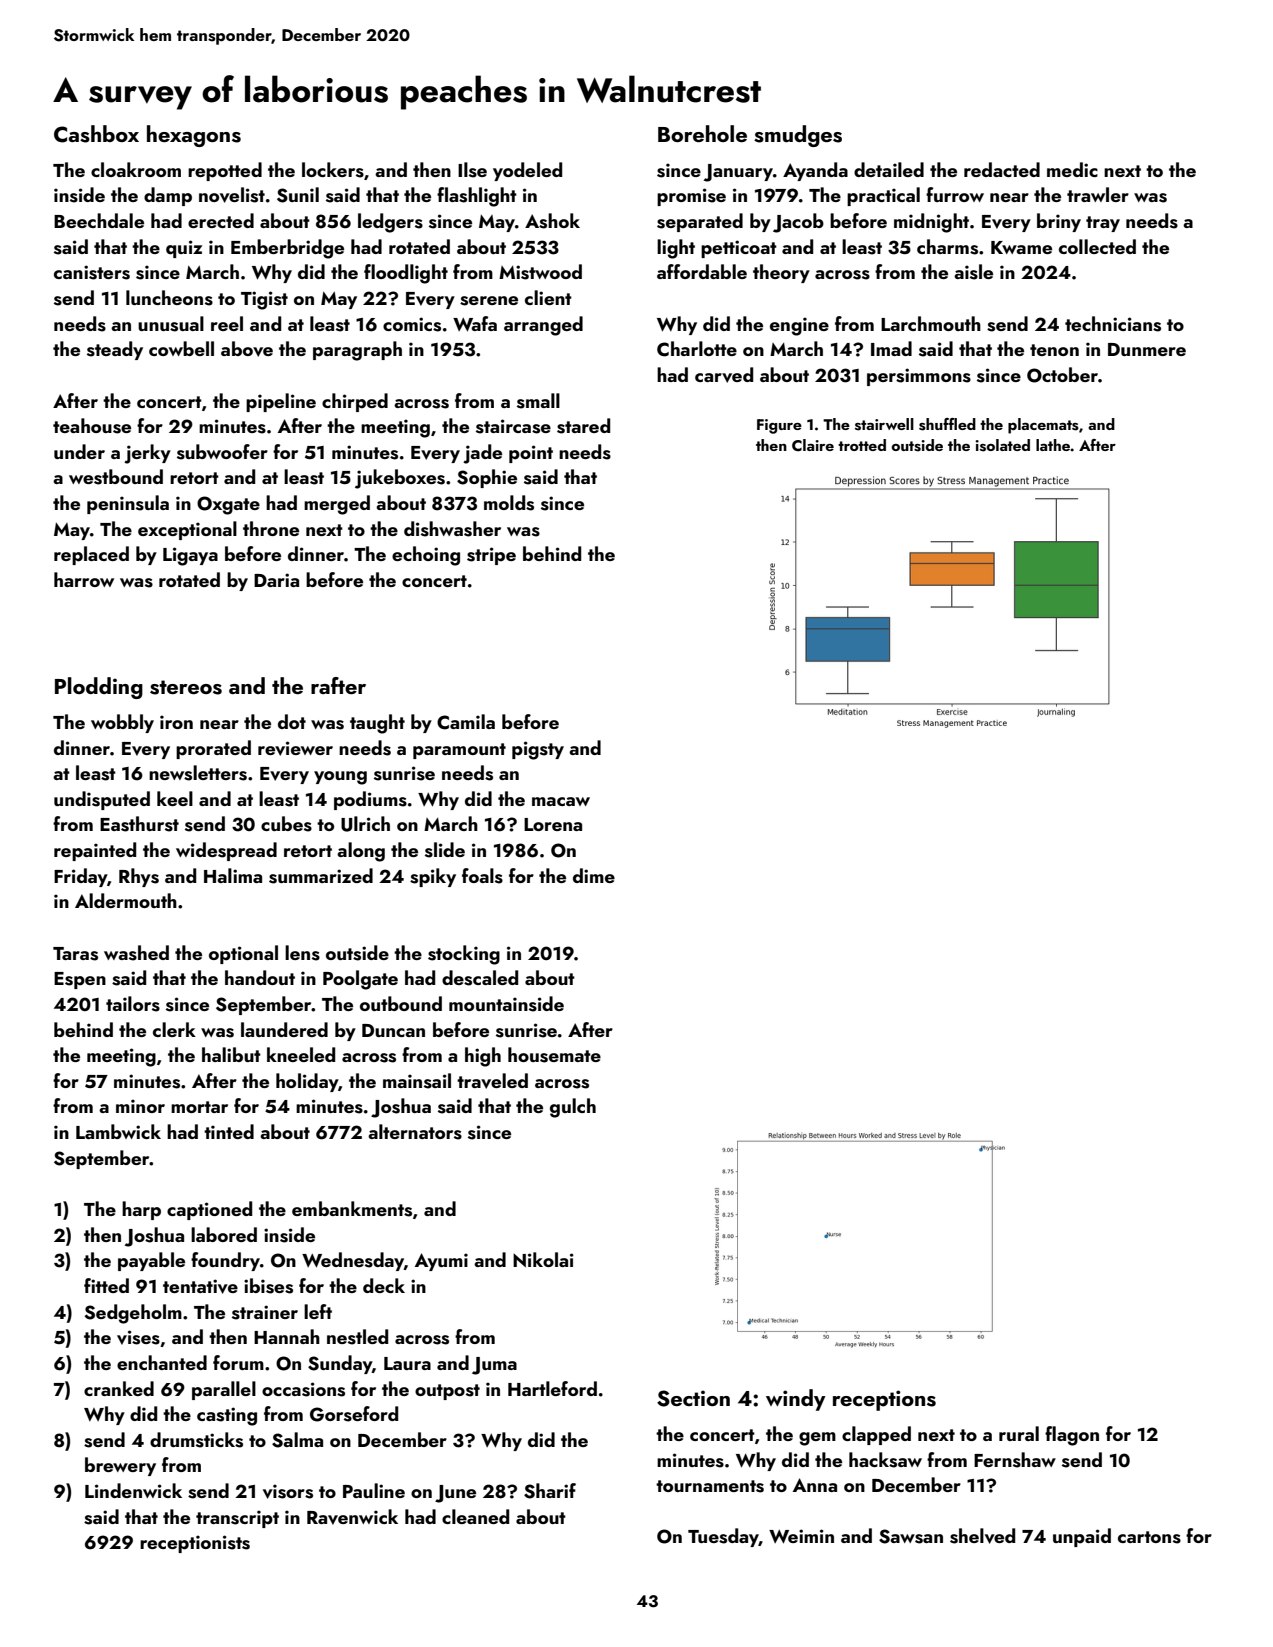 The height and width of the page is (1647, 1273). Describe the element at coordinates (229, 1131) in the page. I see `tinted` at that location.
